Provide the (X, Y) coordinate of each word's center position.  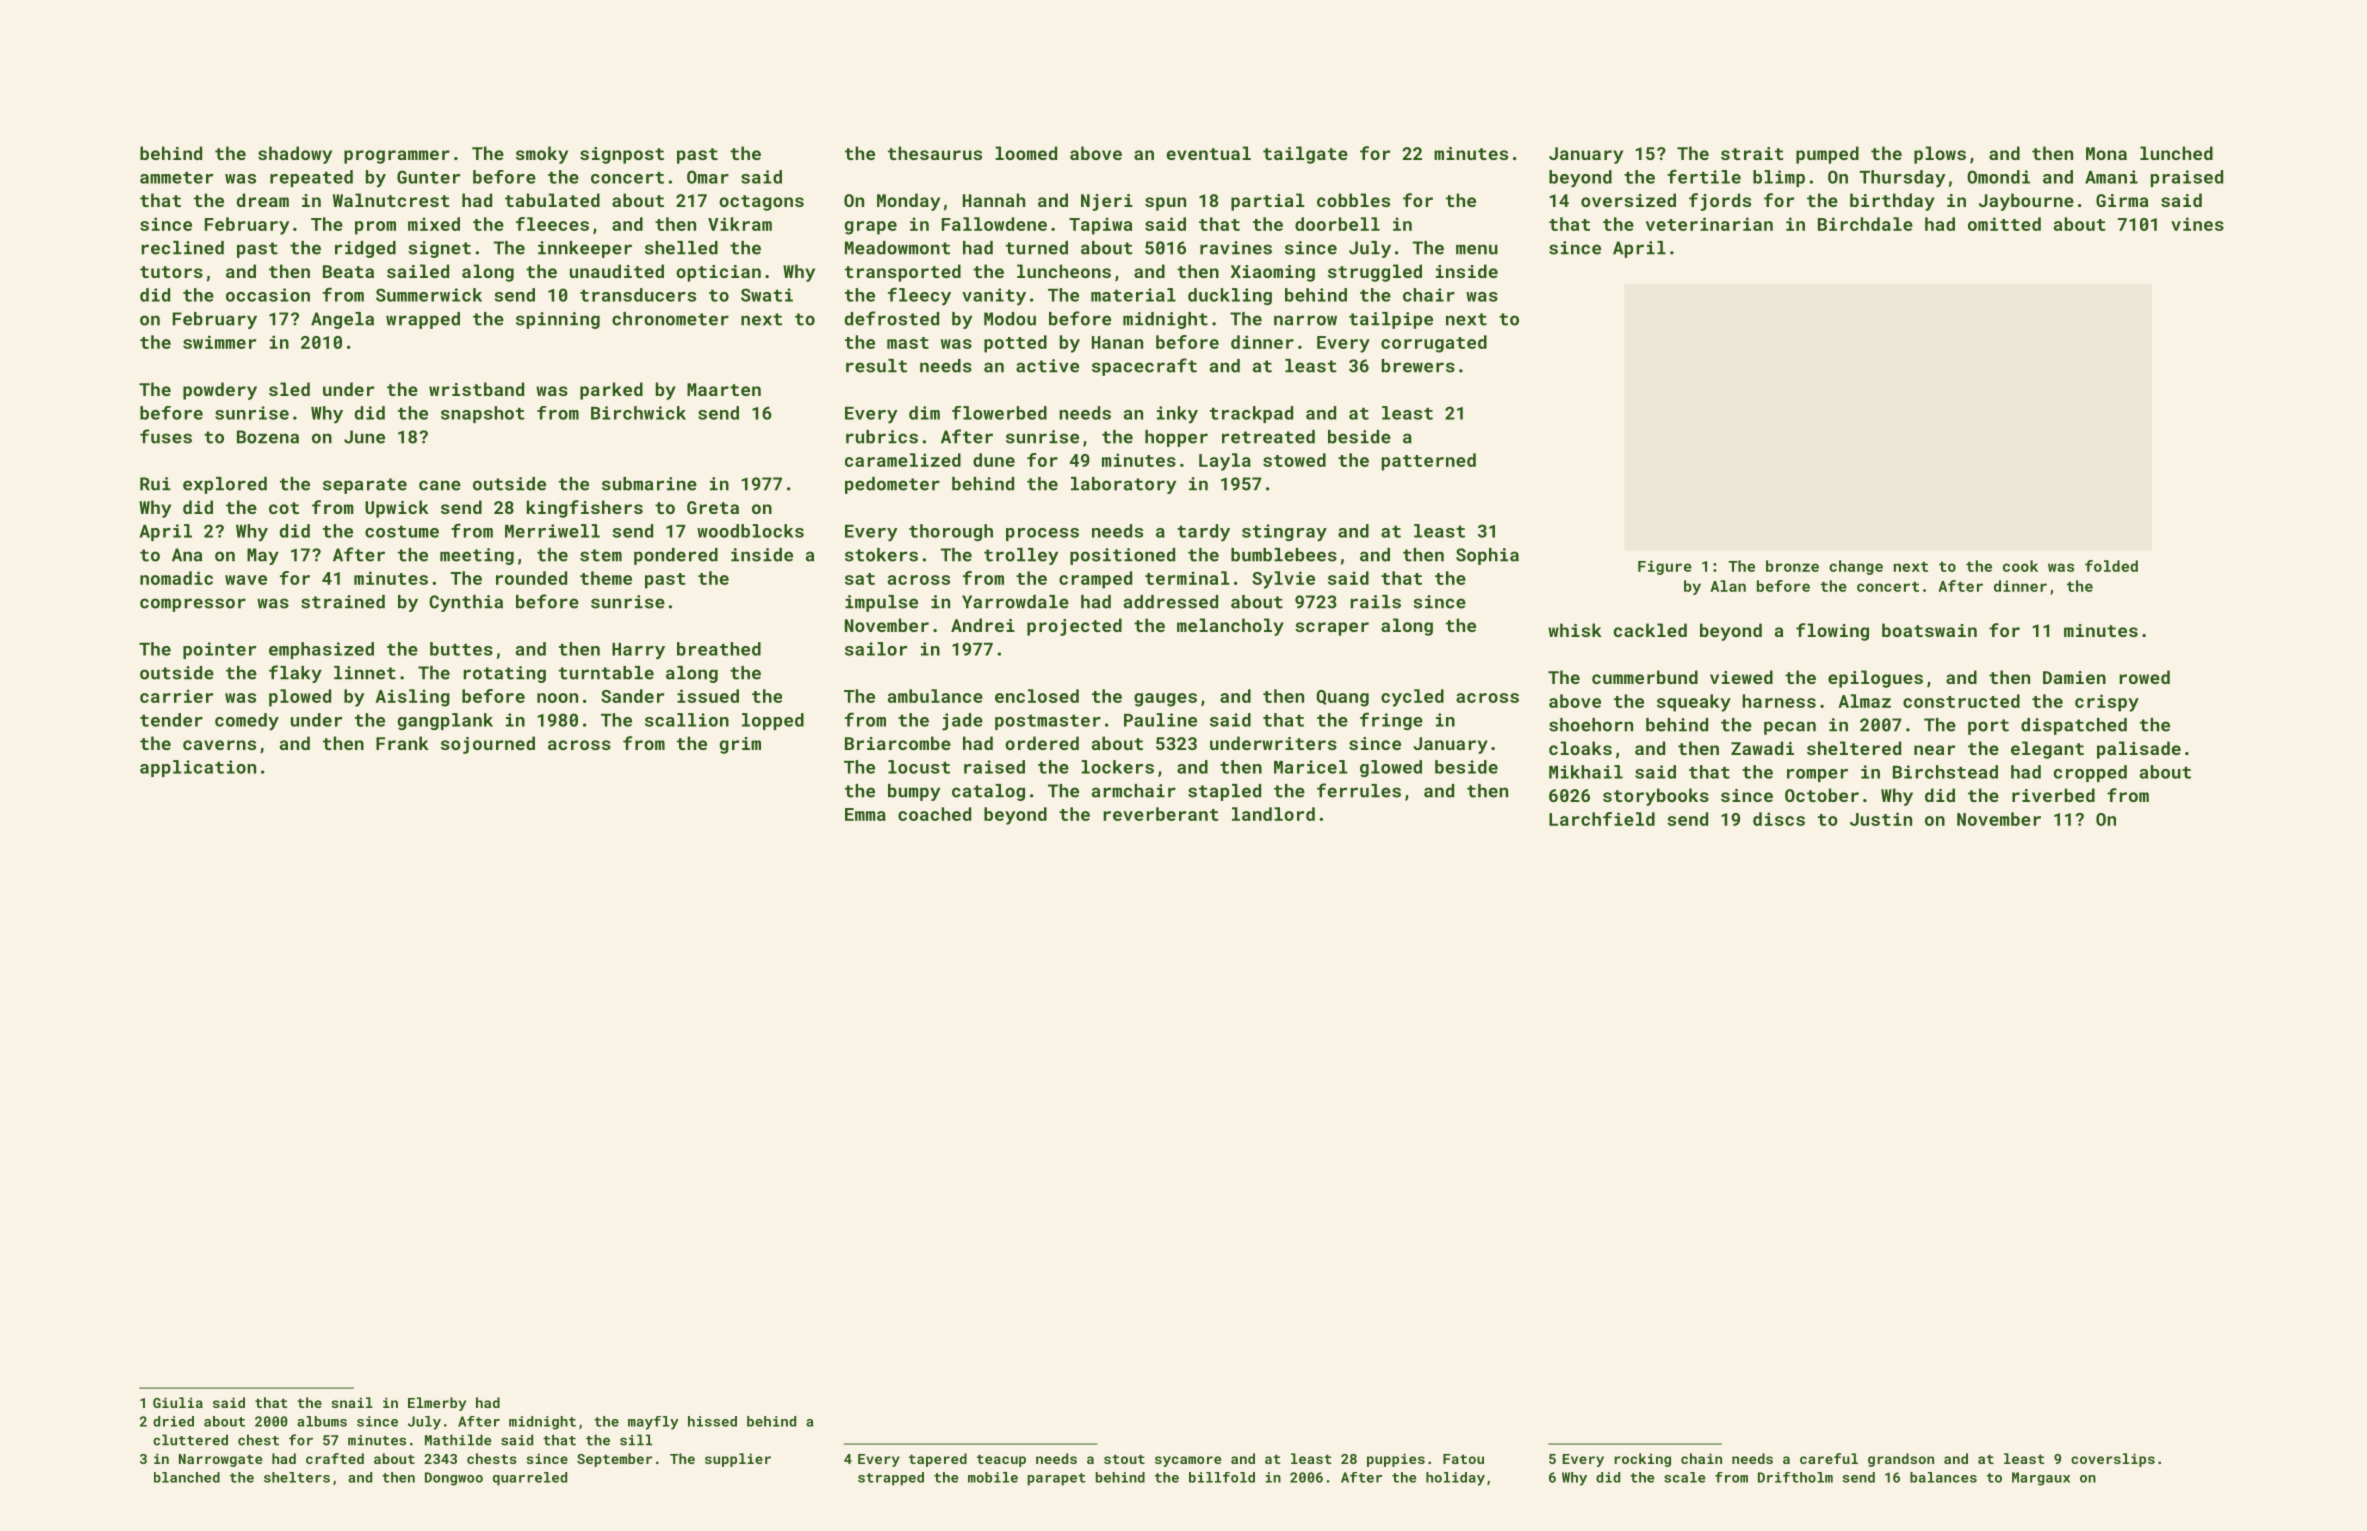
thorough (951, 532)
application (198, 768)
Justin (1881, 819)
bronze (1792, 566)
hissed (712, 1421)
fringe (1391, 721)
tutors (171, 272)
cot (284, 508)
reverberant (1161, 814)
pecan (1790, 728)
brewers (1418, 366)
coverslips (2113, 1460)
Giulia (178, 1402)
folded (2111, 566)
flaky (295, 674)
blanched (187, 1477)
